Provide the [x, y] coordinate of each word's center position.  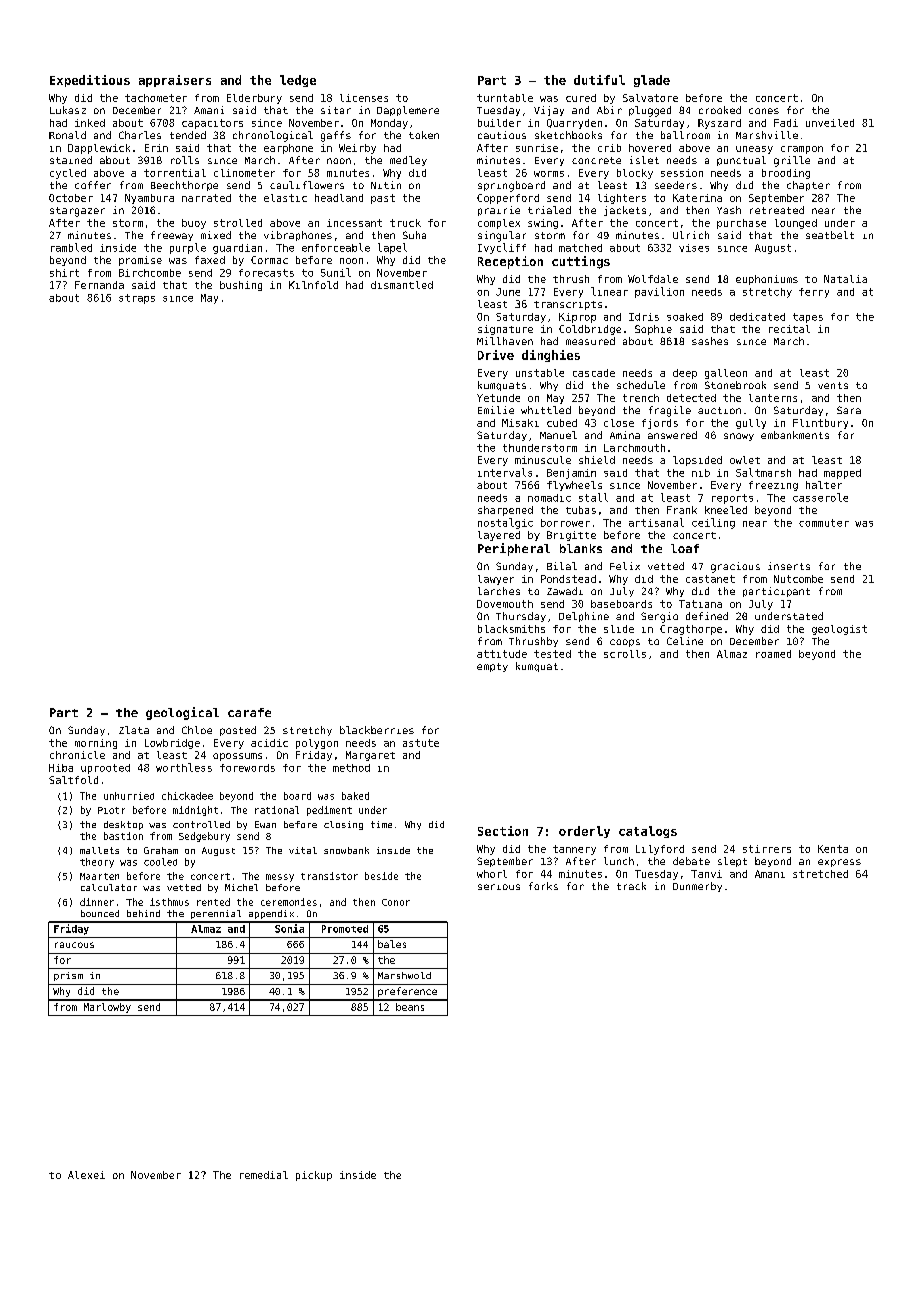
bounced [100, 913]
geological [182, 713]
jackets [625, 211]
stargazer [77, 212]
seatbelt [830, 235]
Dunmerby [697, 887]
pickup [314, 1176]
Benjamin [571, 474]
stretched [820, 874]
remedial [264, 1175]
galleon [726, 374]
